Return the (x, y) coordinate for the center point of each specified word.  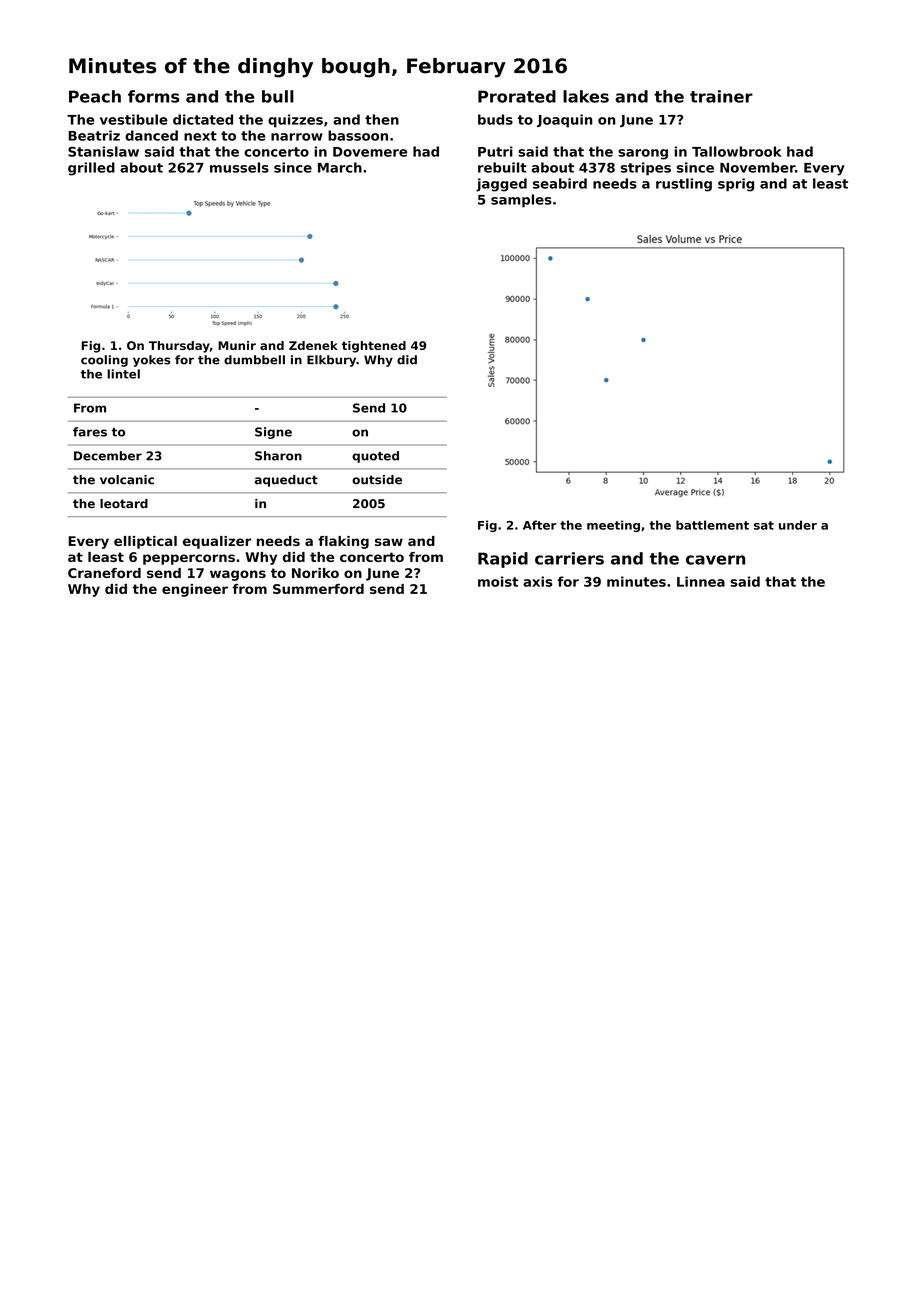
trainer (721, 96)
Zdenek (313, 345)
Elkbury (331, 361)
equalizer (217, 542)
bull (278, 96)
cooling (104, 361)
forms (154, 96)
